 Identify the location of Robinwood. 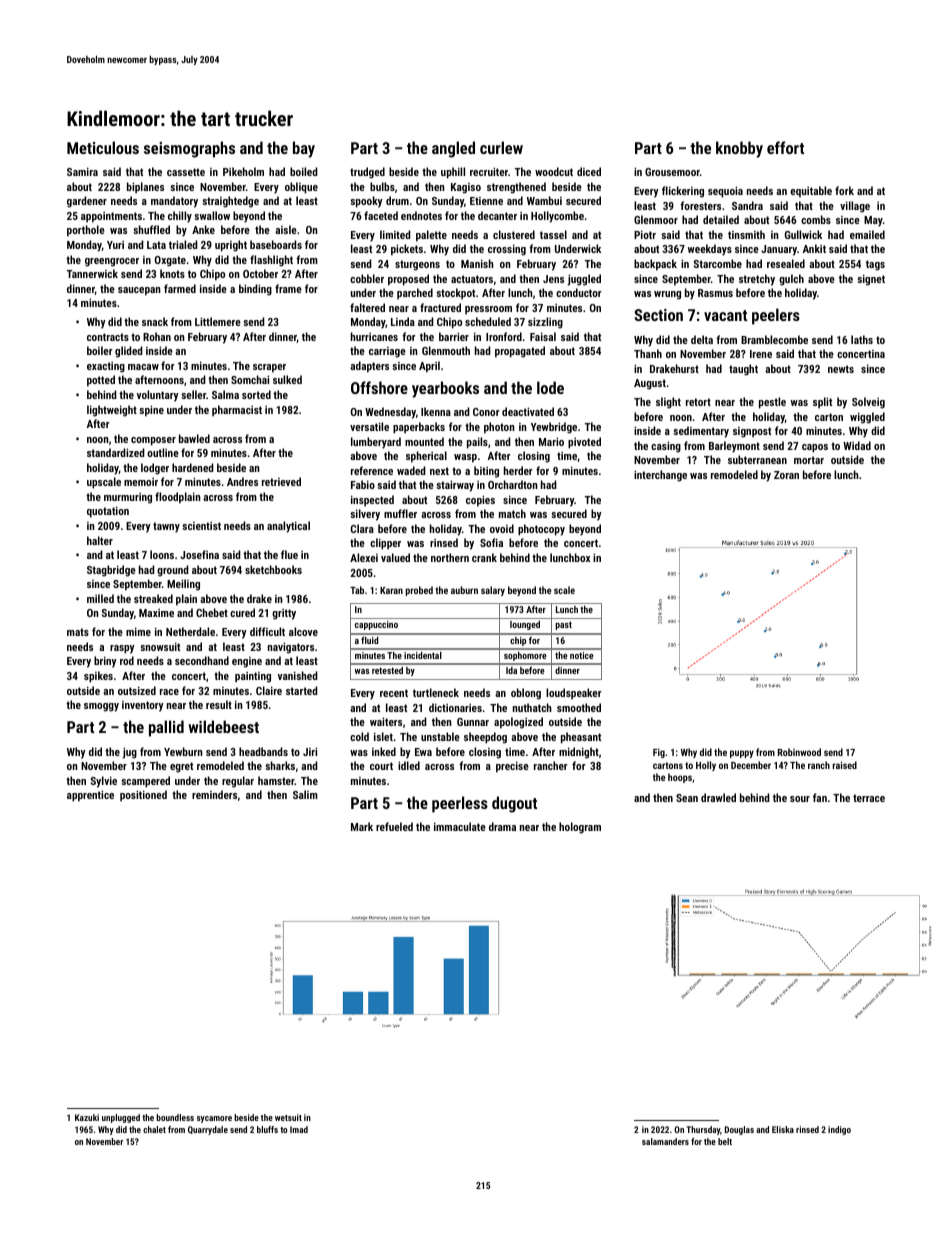
(799, 752).
